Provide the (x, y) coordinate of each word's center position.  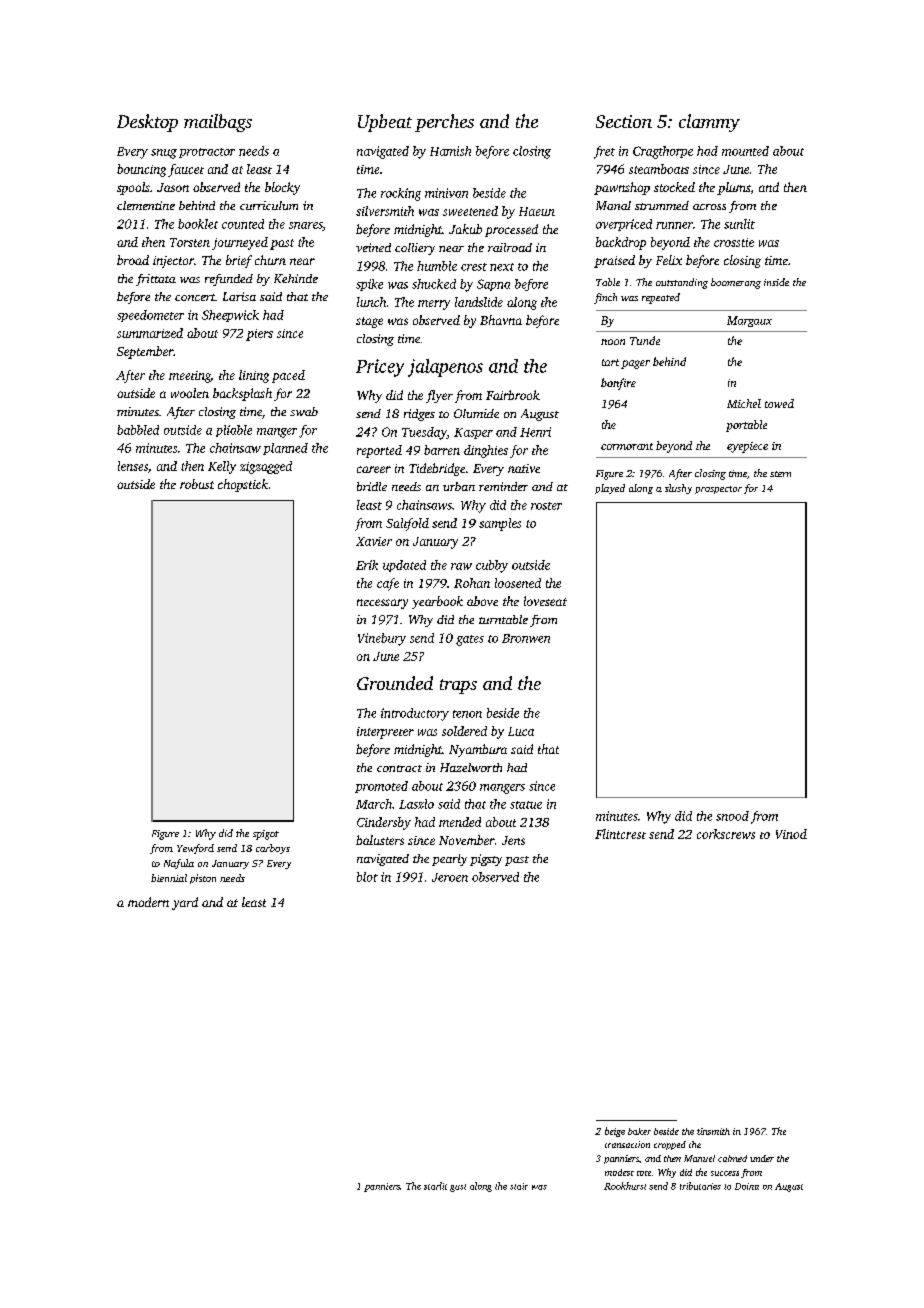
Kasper (473, 433)
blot (367, 877)
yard (185, 903)
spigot (266, 835)
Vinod (791, 834)
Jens (513, 840)
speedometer (150, 316)
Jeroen (450, 877)
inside (776, 282)
